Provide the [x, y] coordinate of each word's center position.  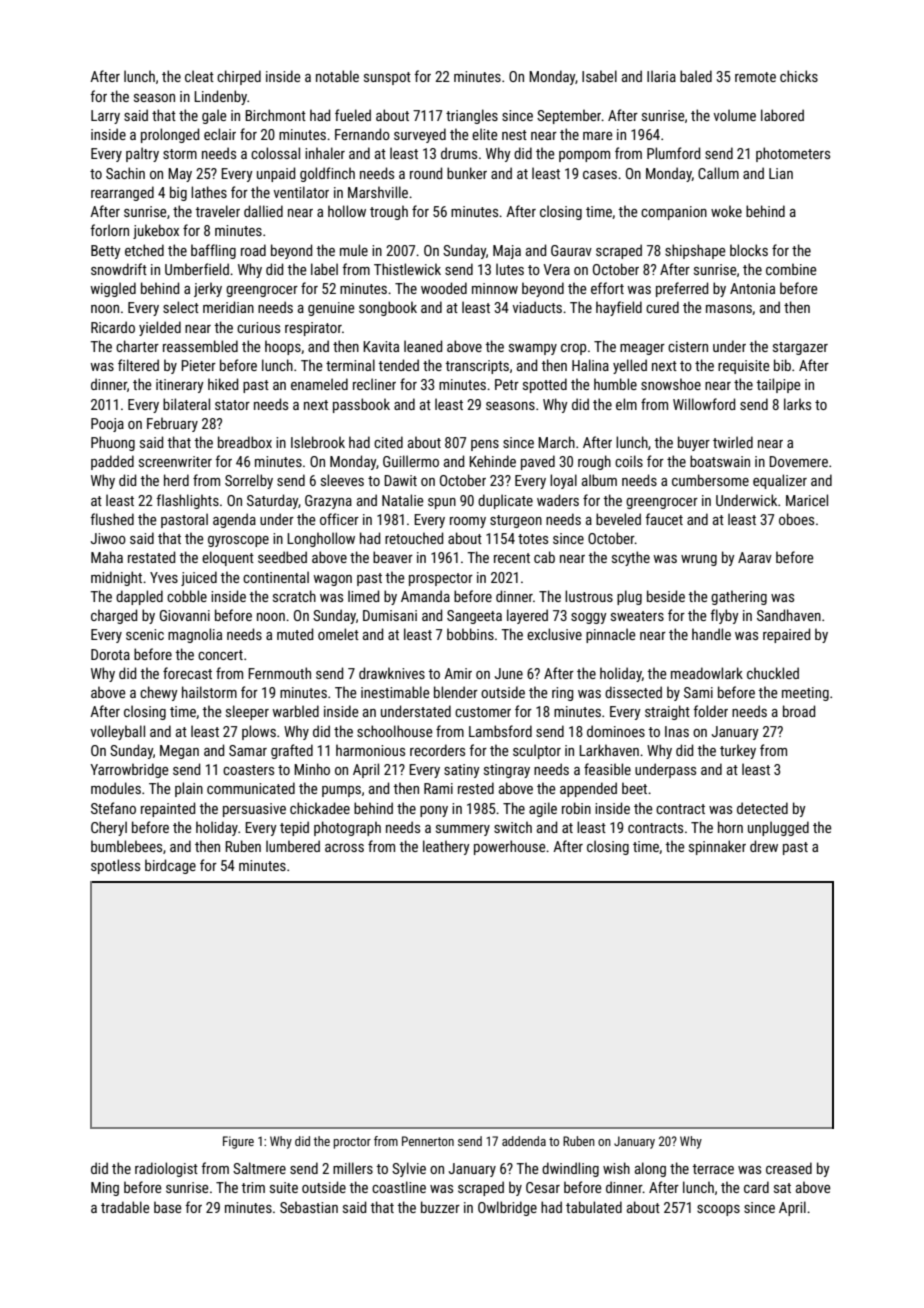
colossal [275, 153]
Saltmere [259, 1168]
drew [764, 846]
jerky [208, 289]
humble [615, 384]
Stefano [113, 808]
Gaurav [571, 250]
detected [762, 808]
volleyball [117, 732]
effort [607, 288]
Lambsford [500, 731]
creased [789, 1168]
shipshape [695, 251]
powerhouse [510, 847]
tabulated [594, 1207]
